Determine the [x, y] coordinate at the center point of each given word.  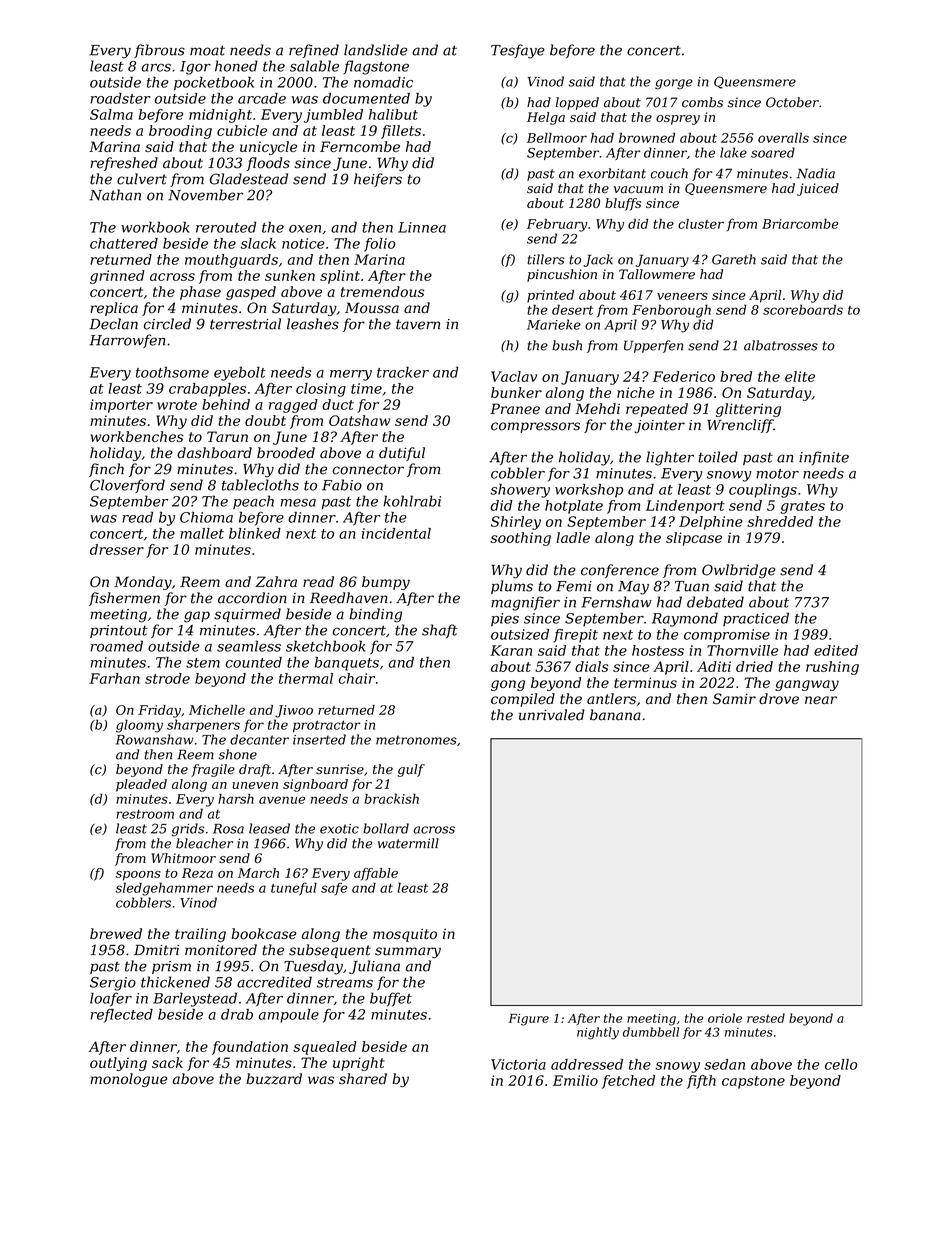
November [205, 195]
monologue [129, 1080]
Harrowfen [127, 341]
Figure [528, 1020]
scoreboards [803, 309]
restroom [145, 814]
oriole [725, 1018]
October [792, 102]
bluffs [623, 204]
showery [520, 491]
